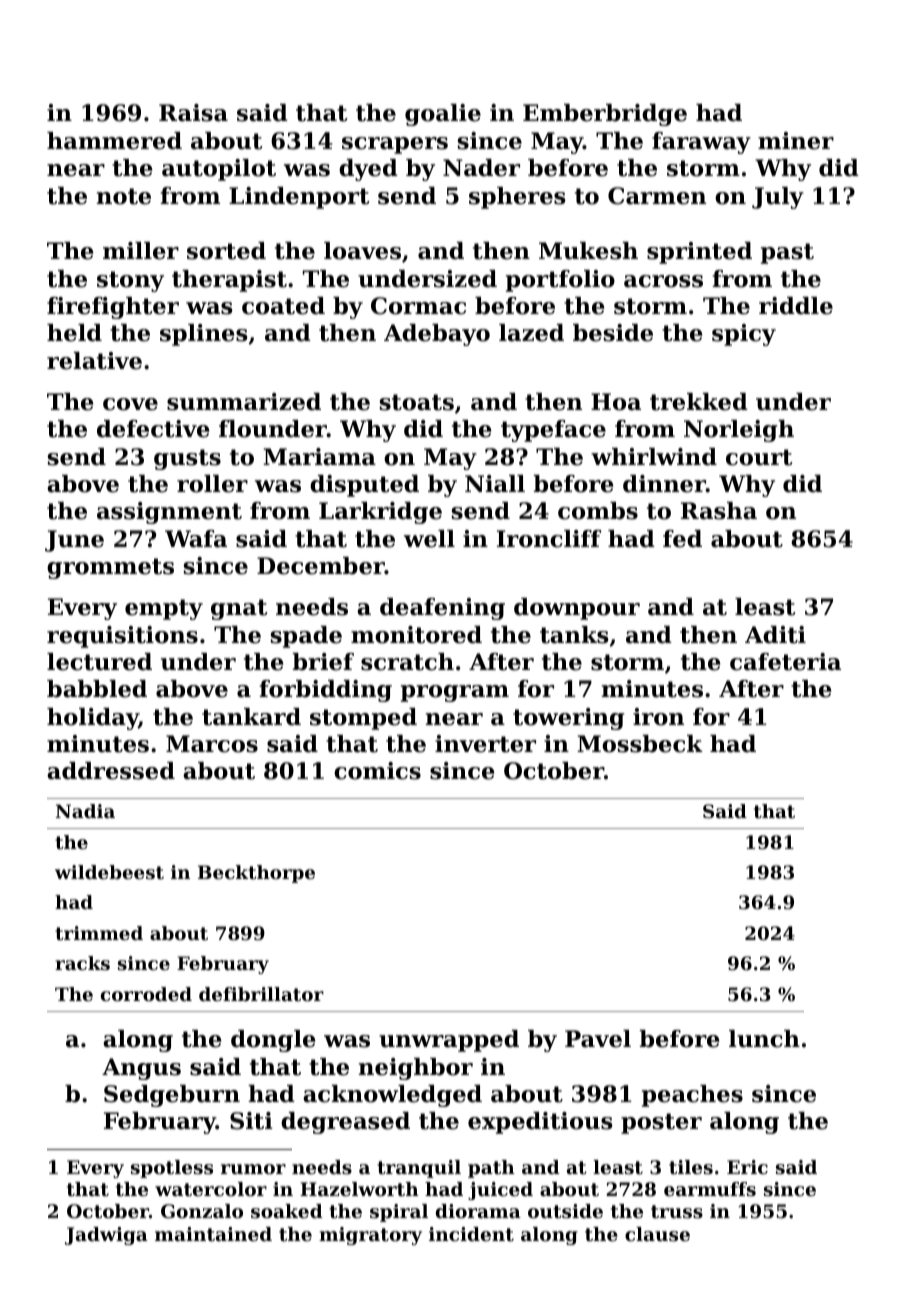  Describe the element at coordinates (710, 1189) in the screenshot. I see `earmuffs` at that location.
